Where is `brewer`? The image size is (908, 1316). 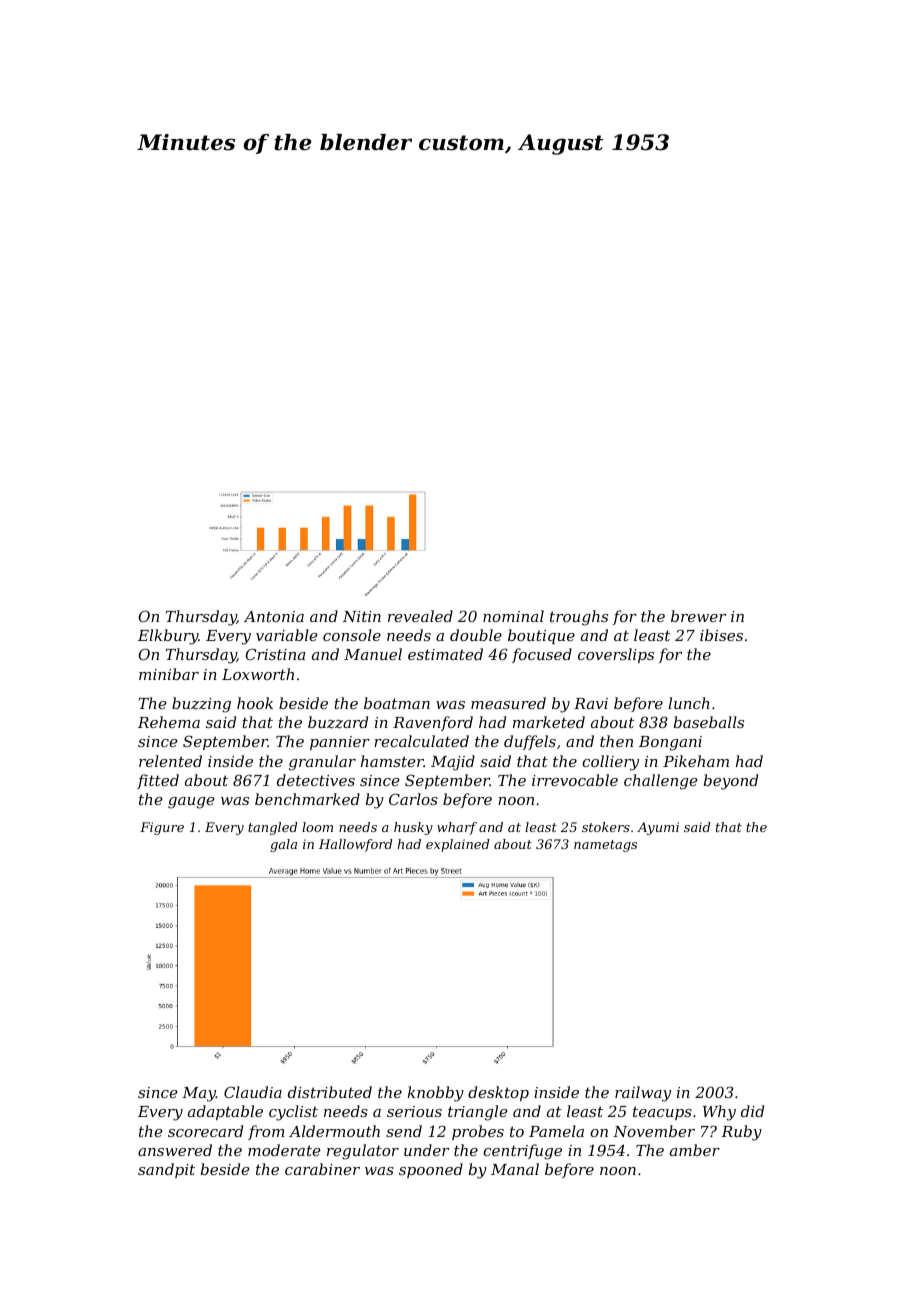
brewer is located at coordinates (698, 616).
